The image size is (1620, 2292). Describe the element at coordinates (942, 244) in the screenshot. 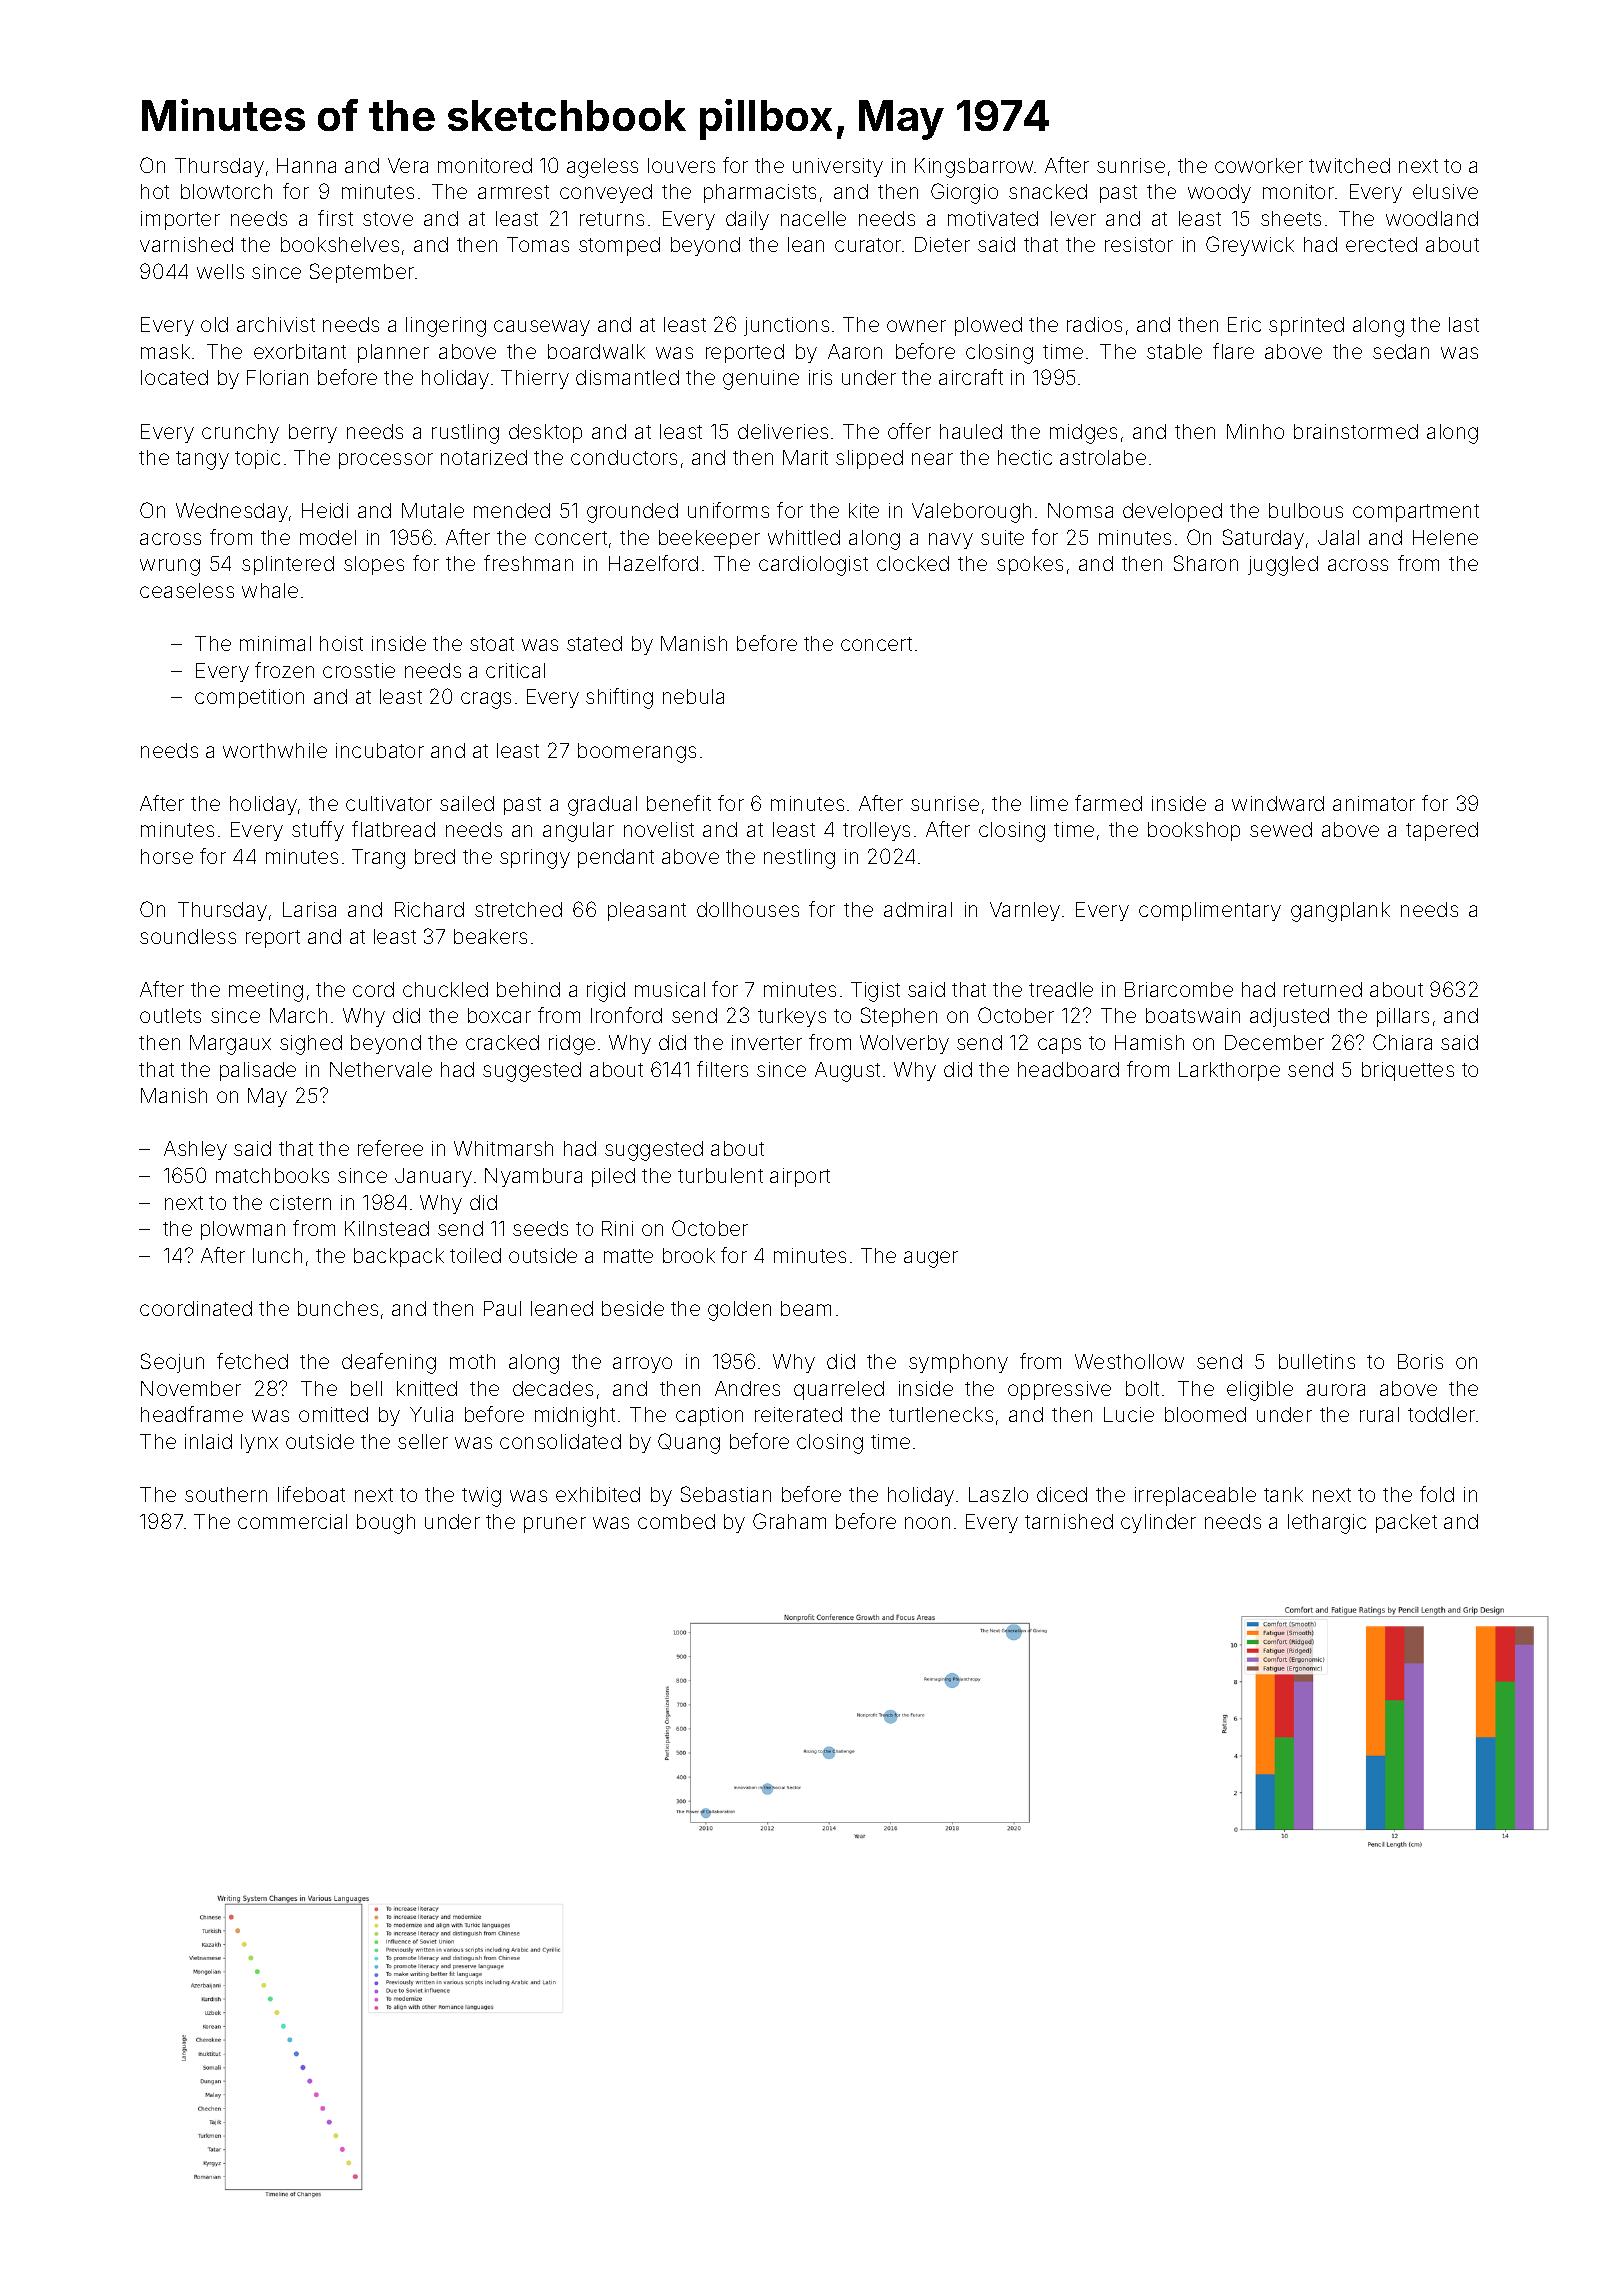

I see `Dieter` at that location.
